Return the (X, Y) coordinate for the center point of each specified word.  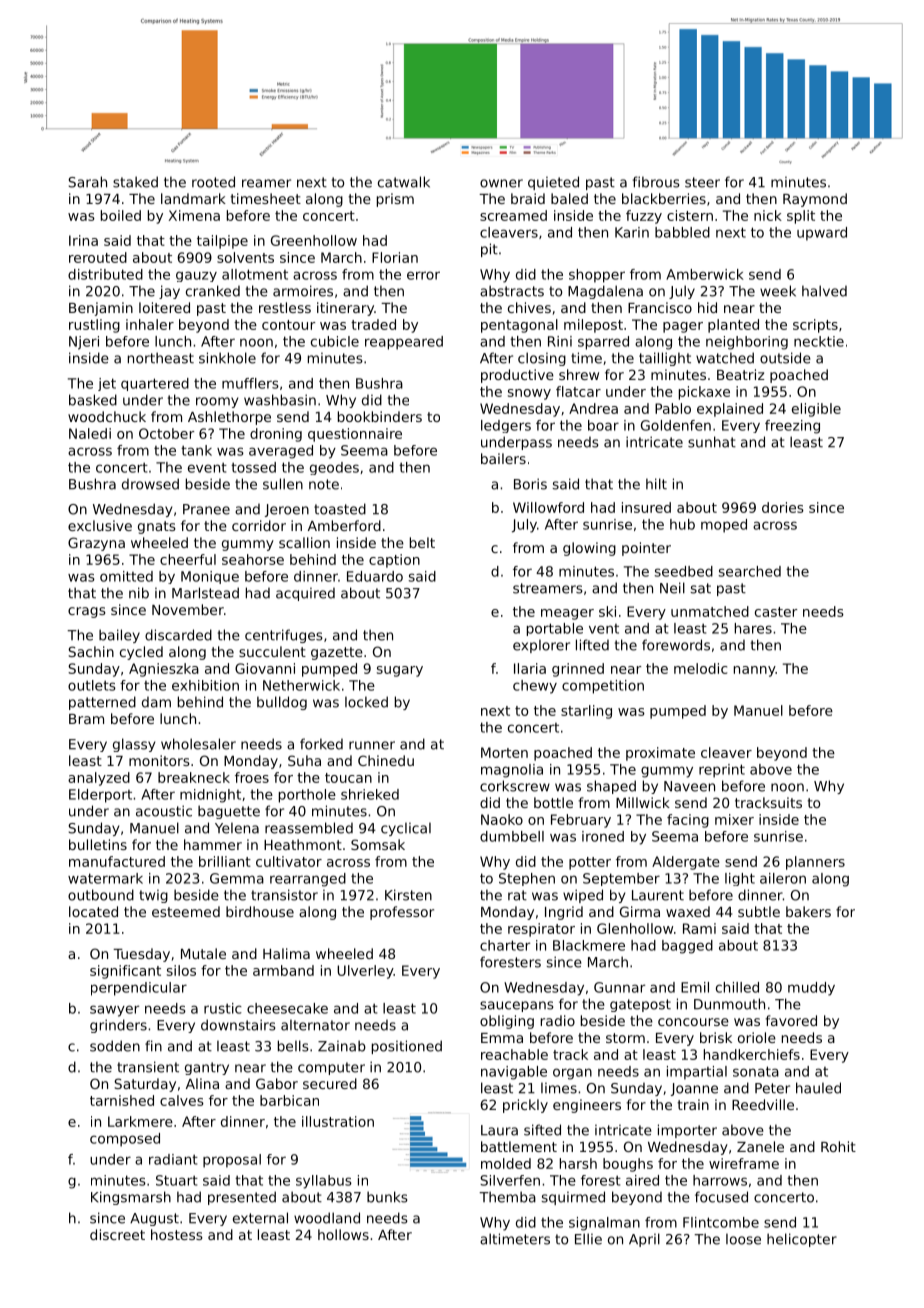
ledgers (506, 426)
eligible (816, 410)
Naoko (502, 819)
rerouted (98, 257)
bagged (687, 947)
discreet (117, 1234)
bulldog (282, 703)
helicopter (802, 1240)
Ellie (588, 1239)
